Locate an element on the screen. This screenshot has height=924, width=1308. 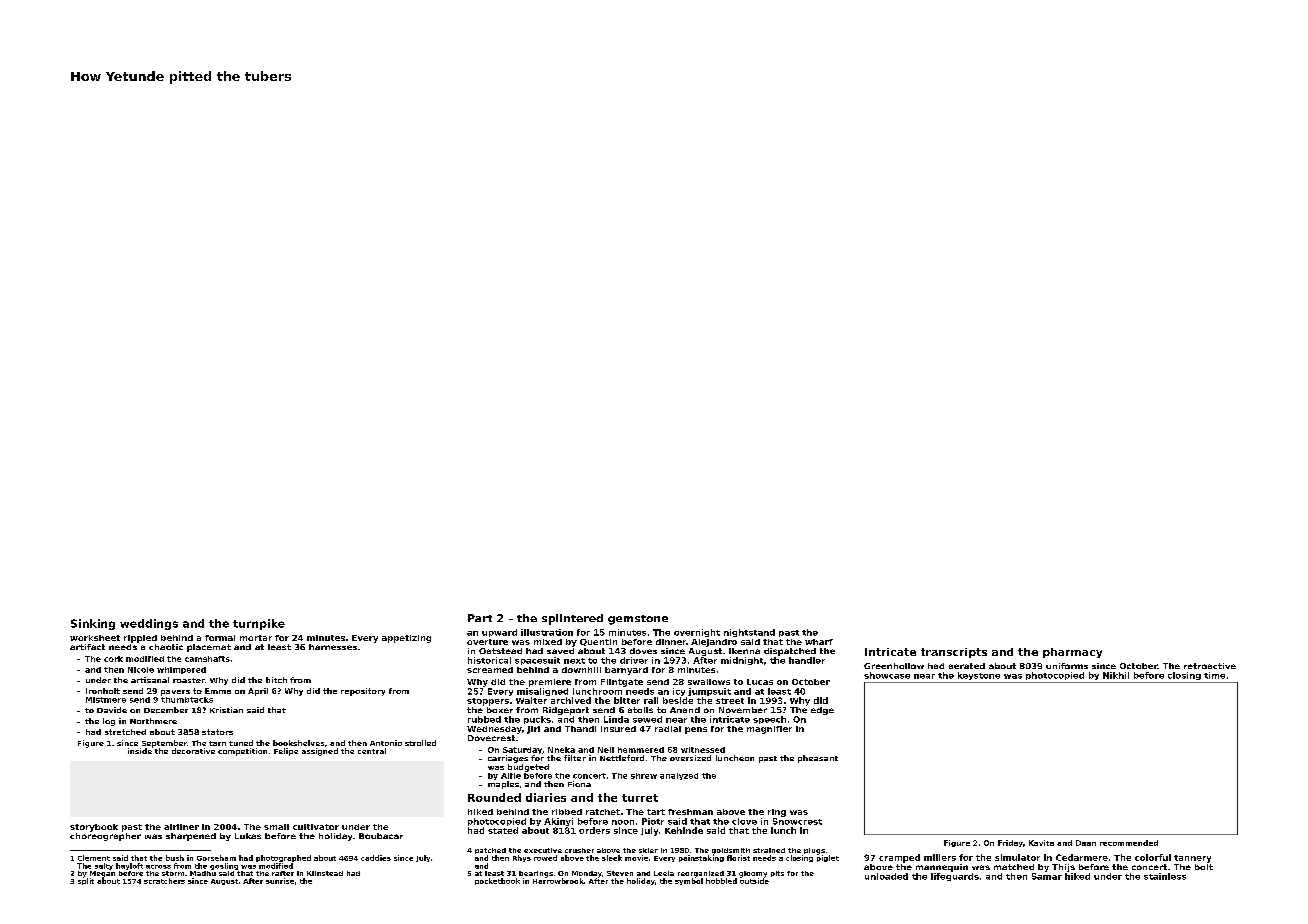
pheasant is located at coordinates (818, 759).
